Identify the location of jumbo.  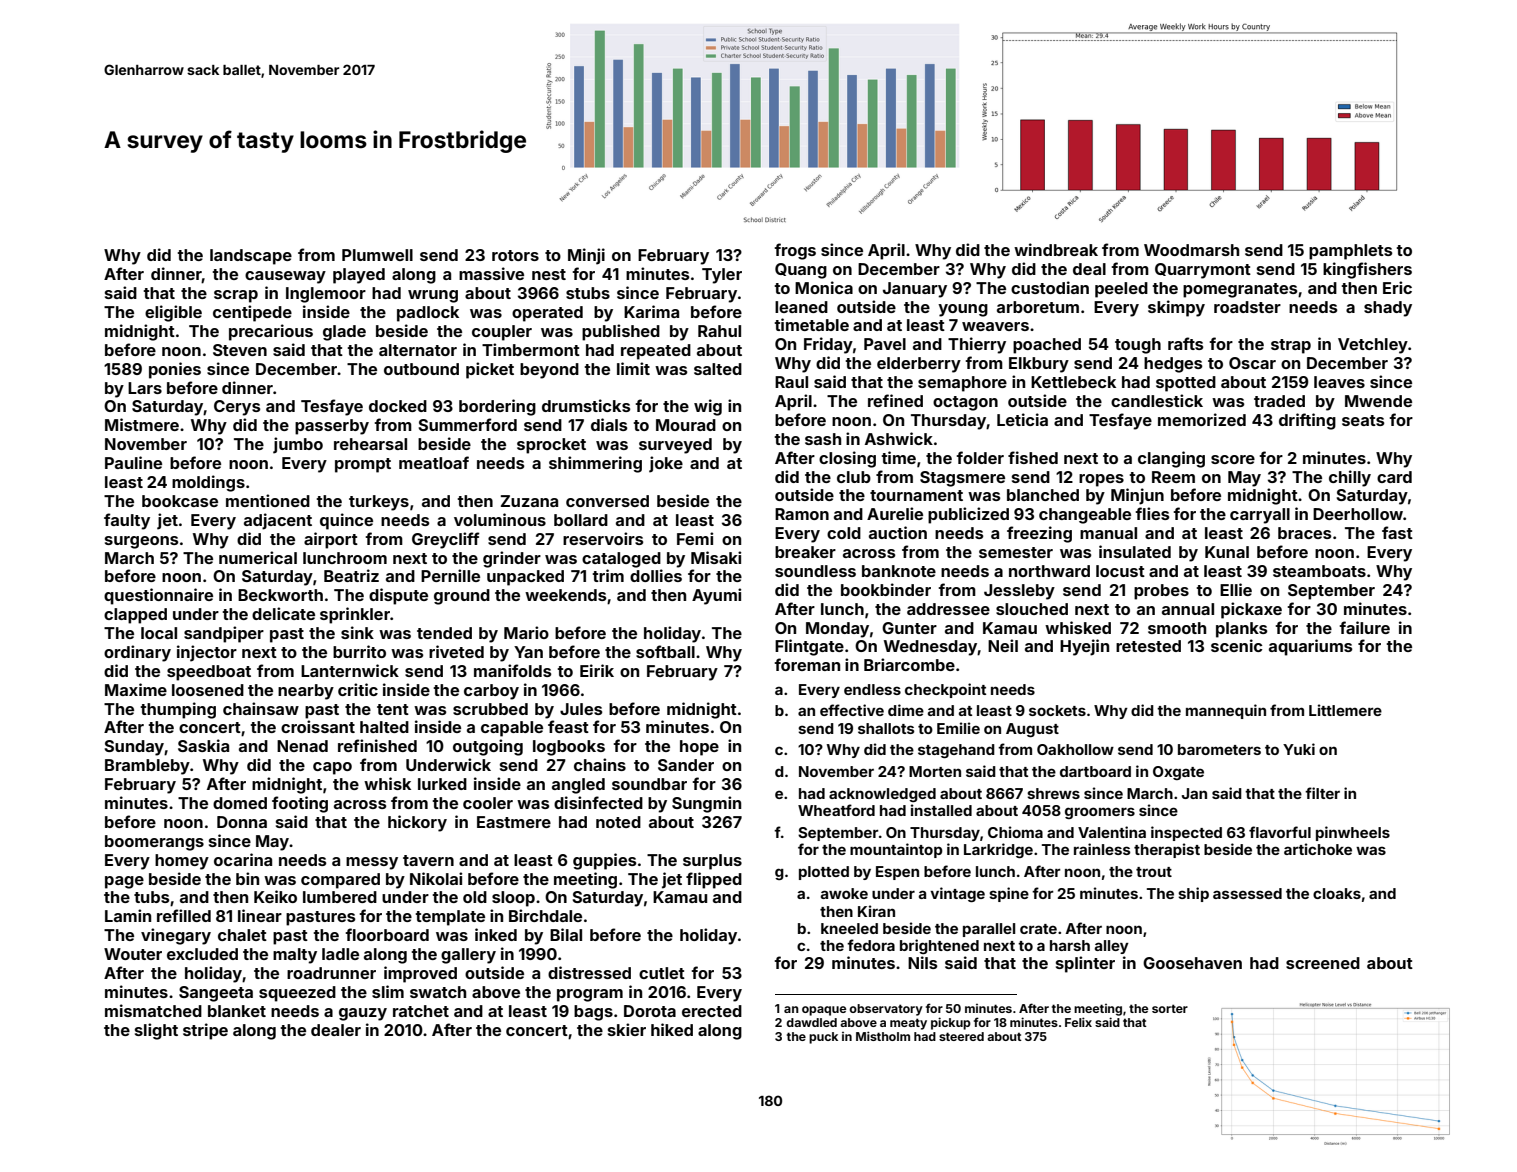
(298, 445).
